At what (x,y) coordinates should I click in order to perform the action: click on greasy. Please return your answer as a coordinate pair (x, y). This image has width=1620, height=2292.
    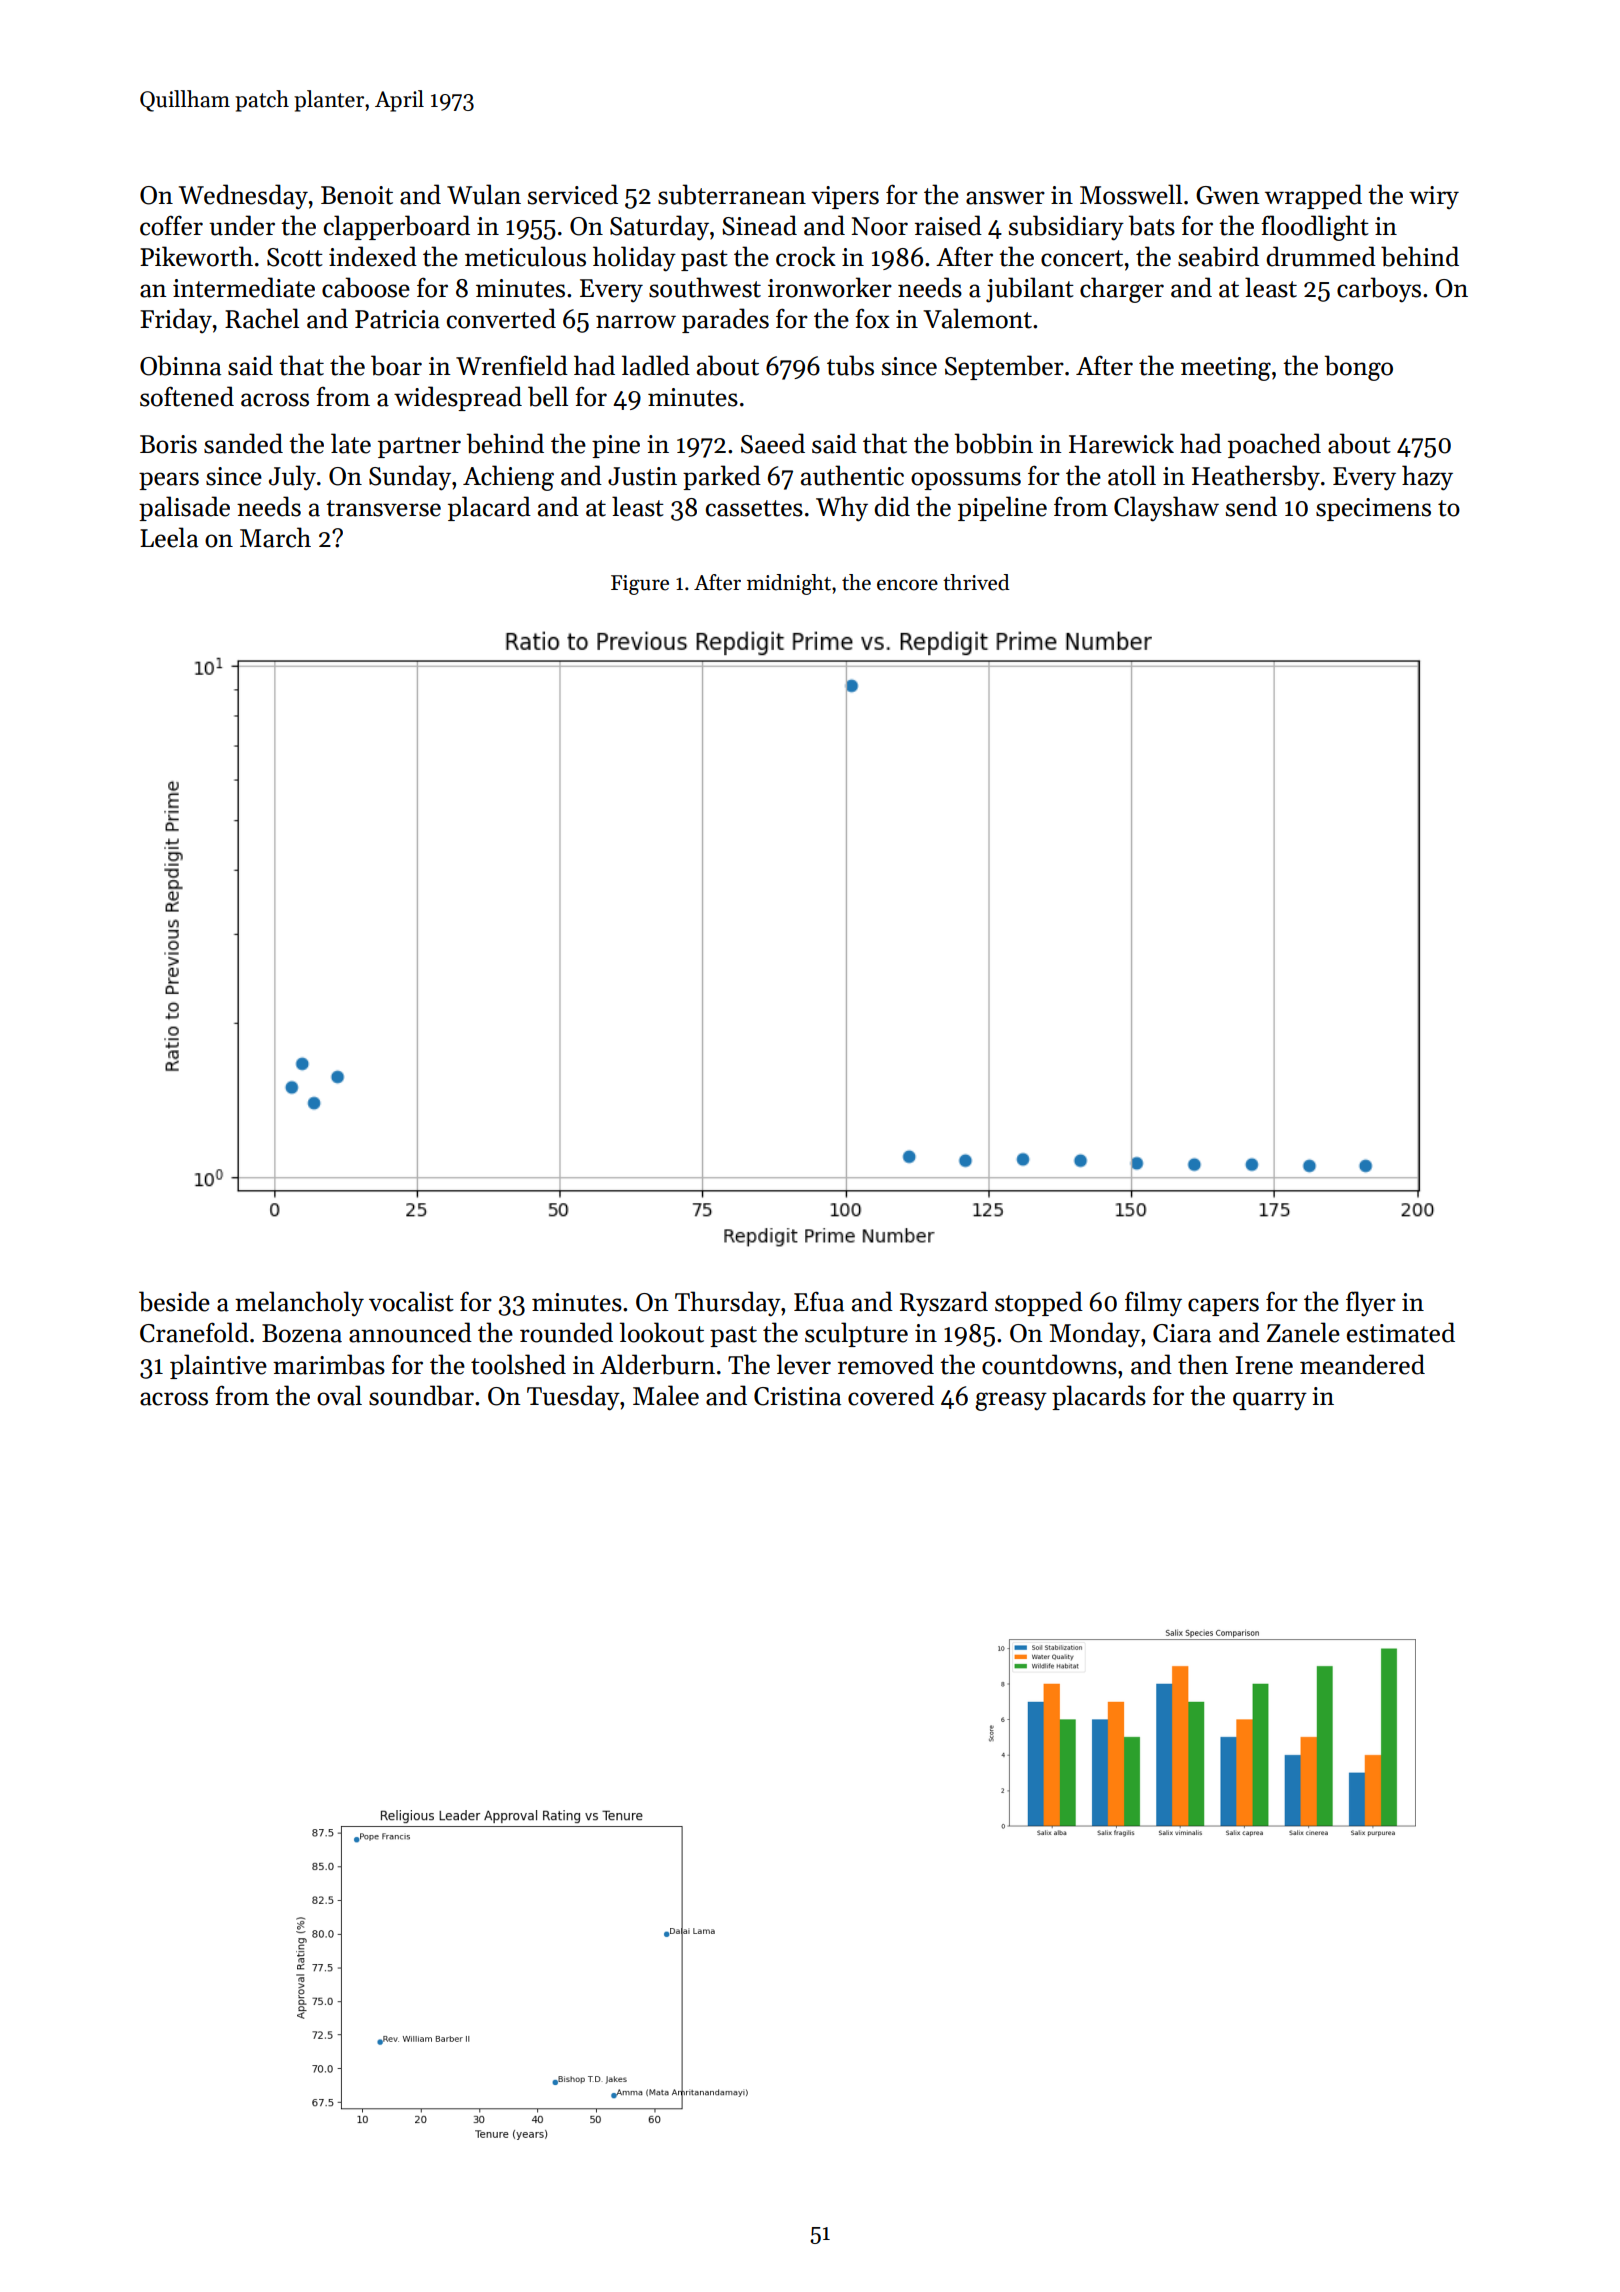
    Looking at the image, I should click on (1011, 1401).
